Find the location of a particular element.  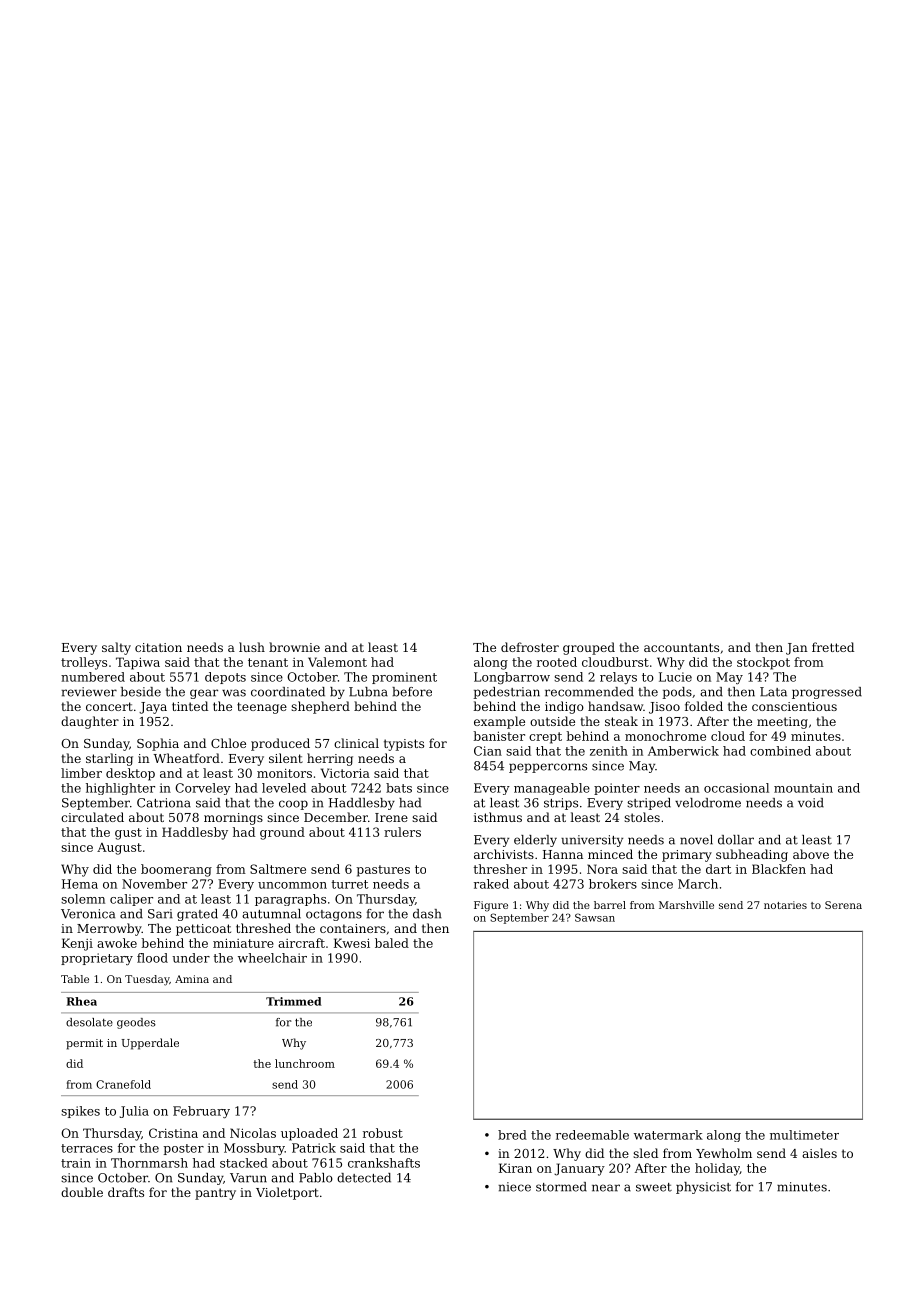

herring is located at coordinates (330, 759).
